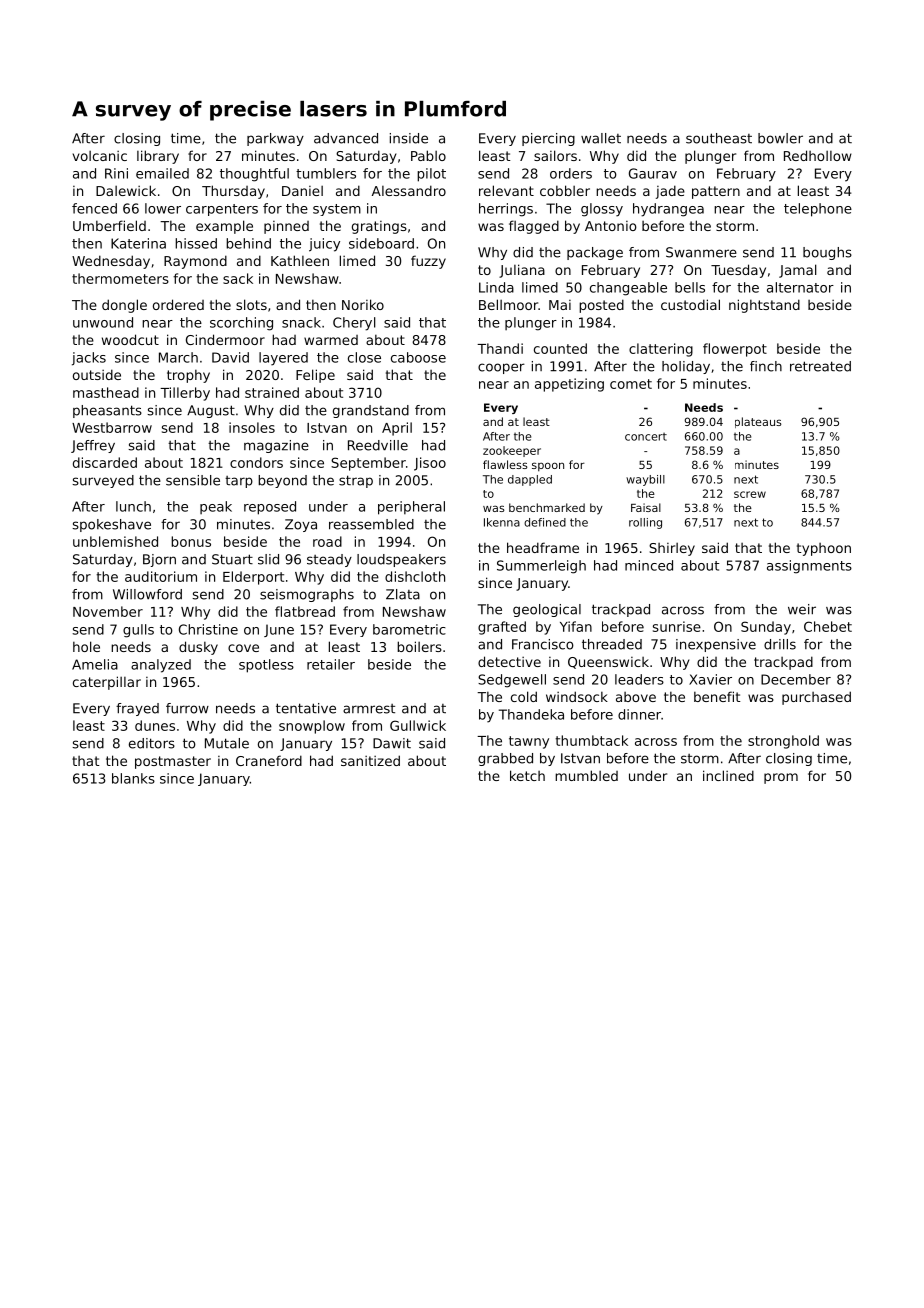  What do you see at coordinates (133, 778) in the screenshot?
I see `blanks` at bounding box center [133, 778].
